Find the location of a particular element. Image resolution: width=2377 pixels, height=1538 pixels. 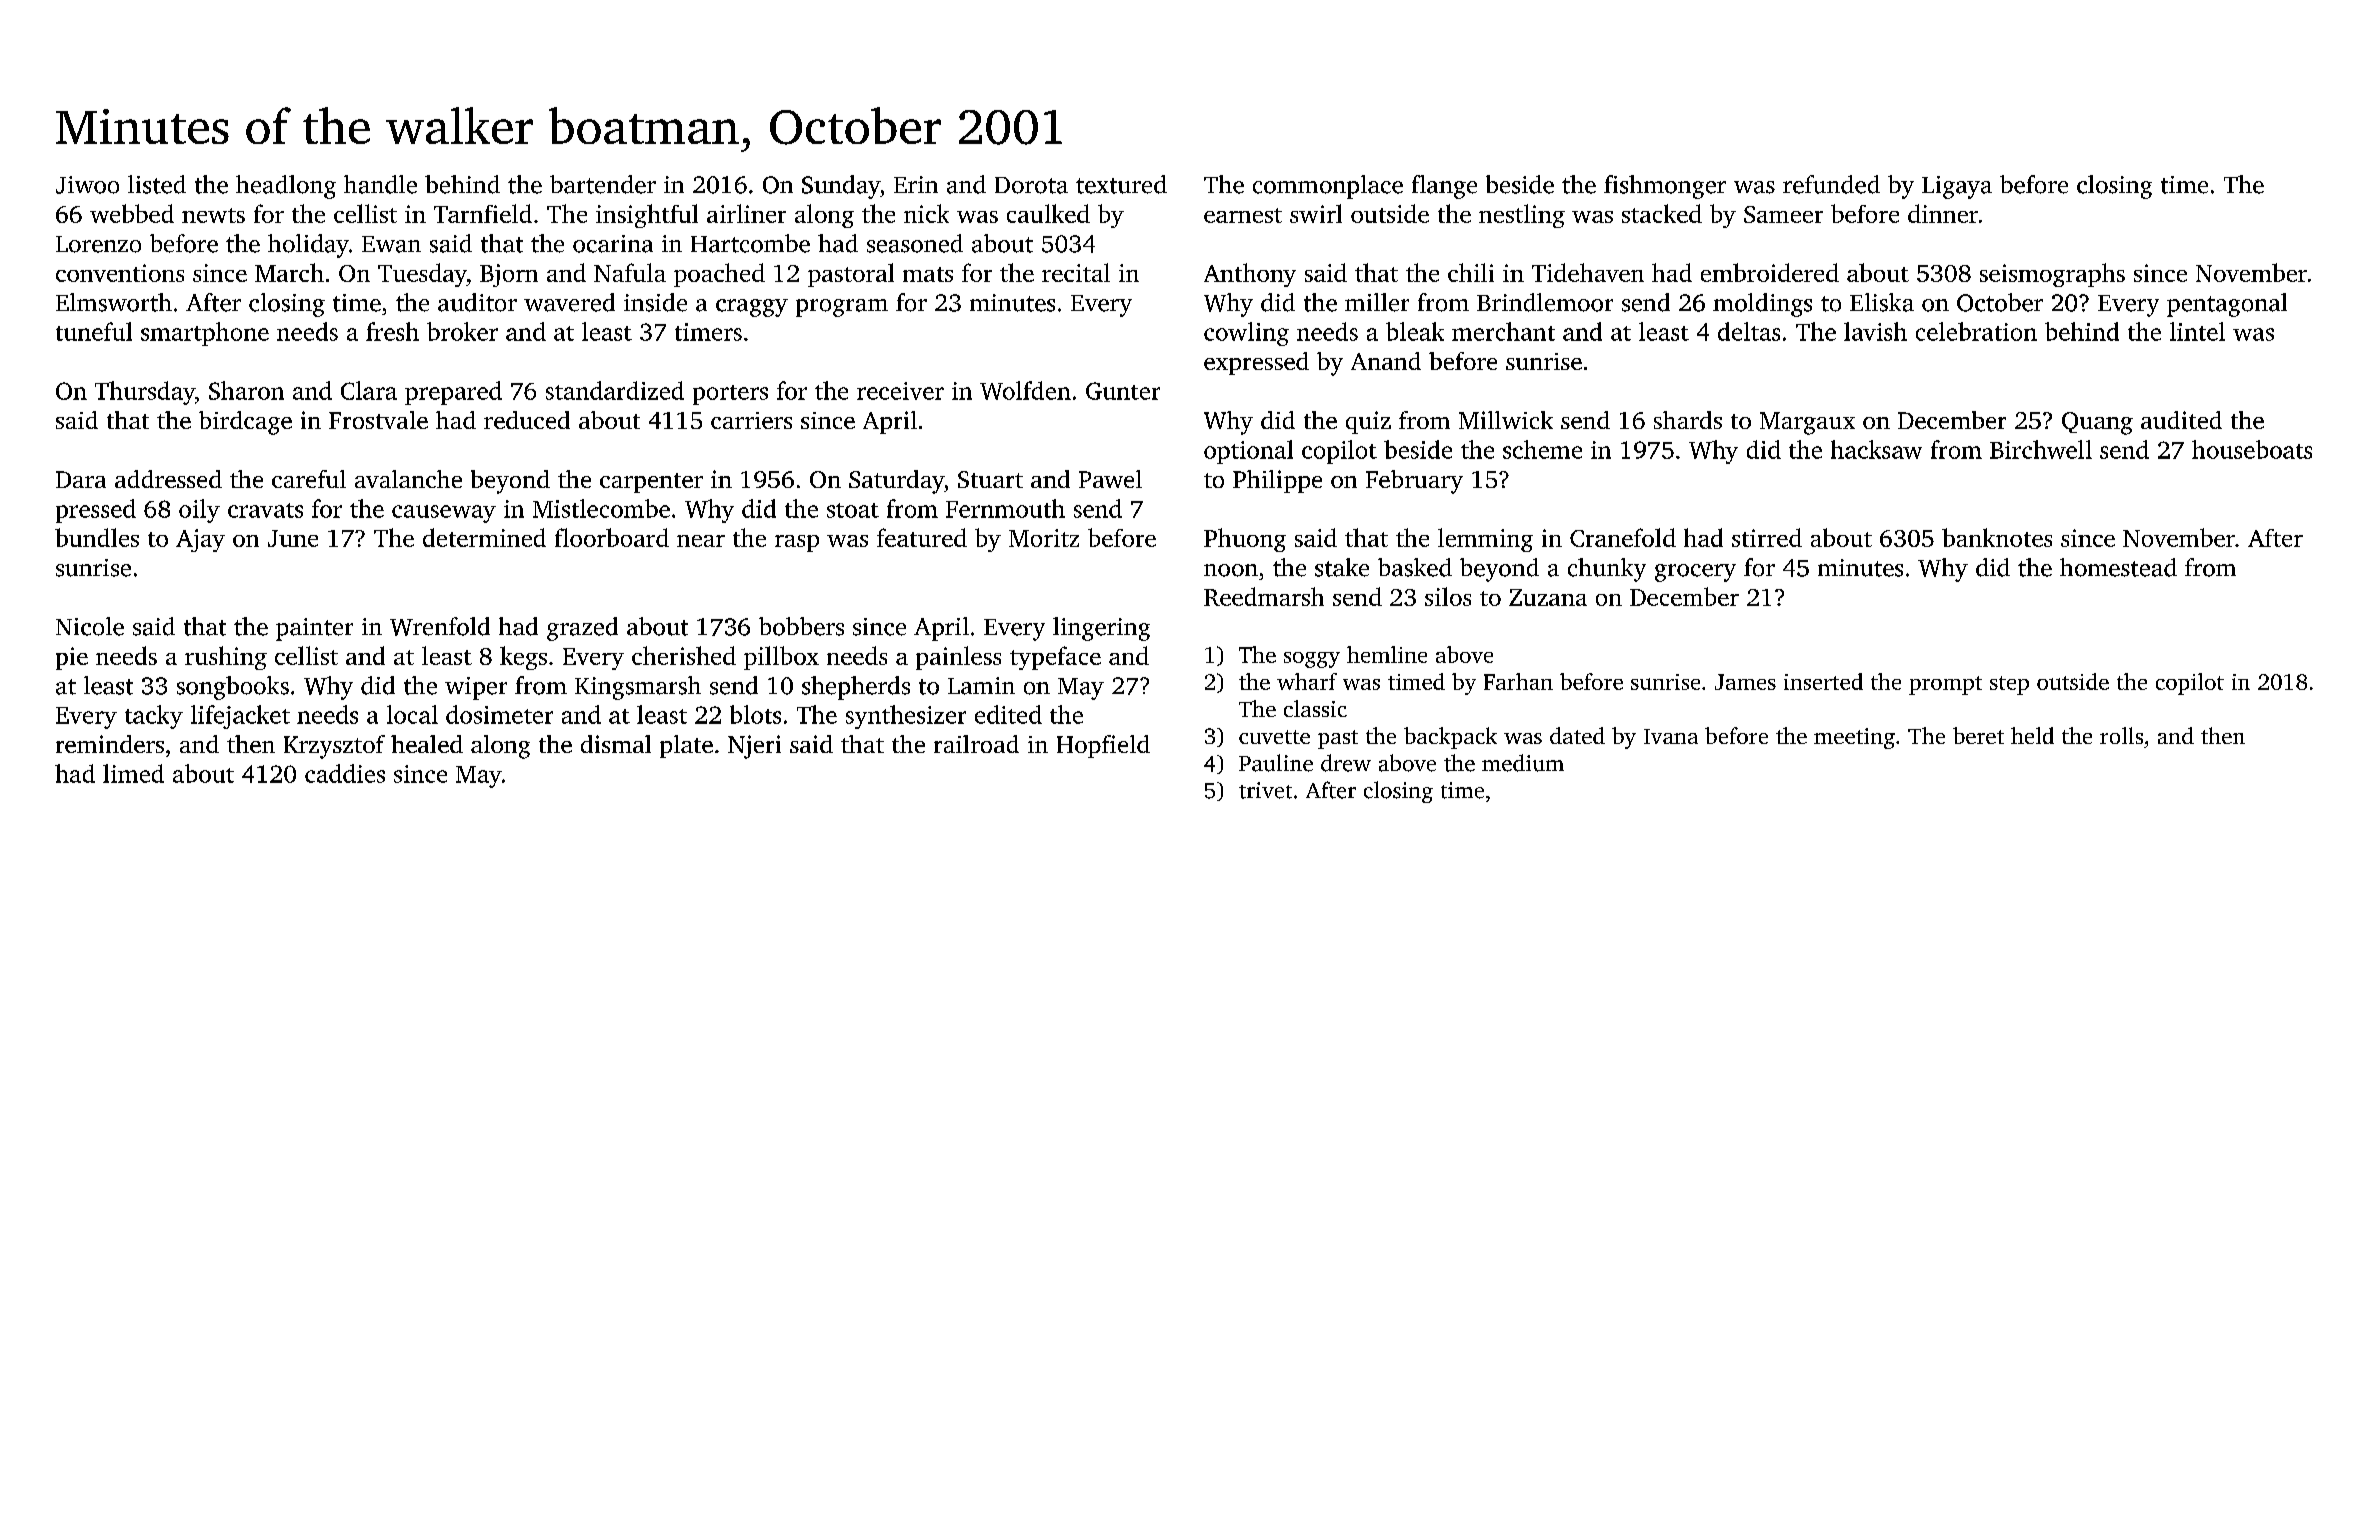

bartender is located at coordinates (603, 184).
